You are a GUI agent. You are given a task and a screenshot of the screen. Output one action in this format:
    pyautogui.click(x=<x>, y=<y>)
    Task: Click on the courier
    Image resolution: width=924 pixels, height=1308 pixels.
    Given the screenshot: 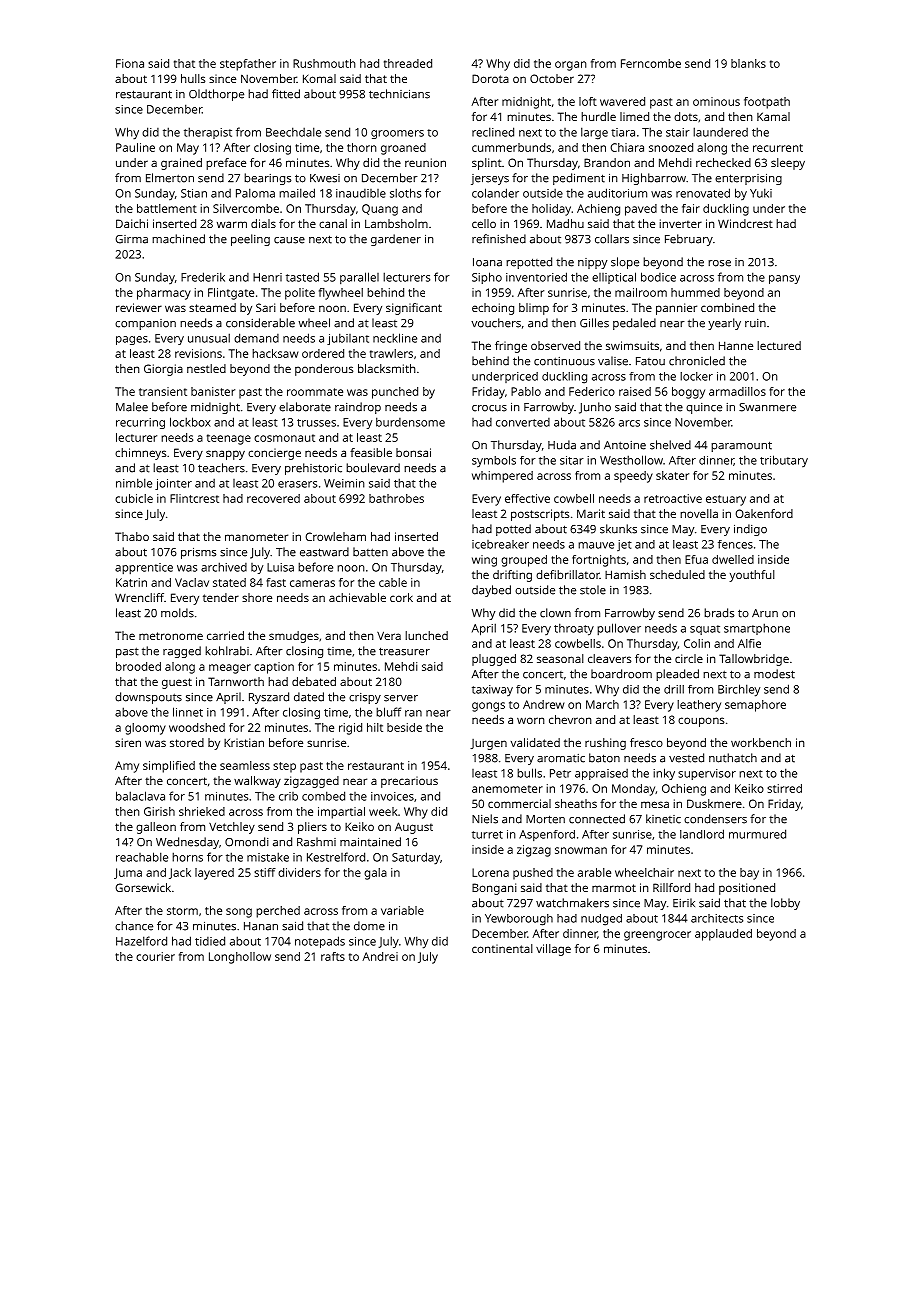 What is the action you would take?
    pyautogui.click(x=155, y=956)
